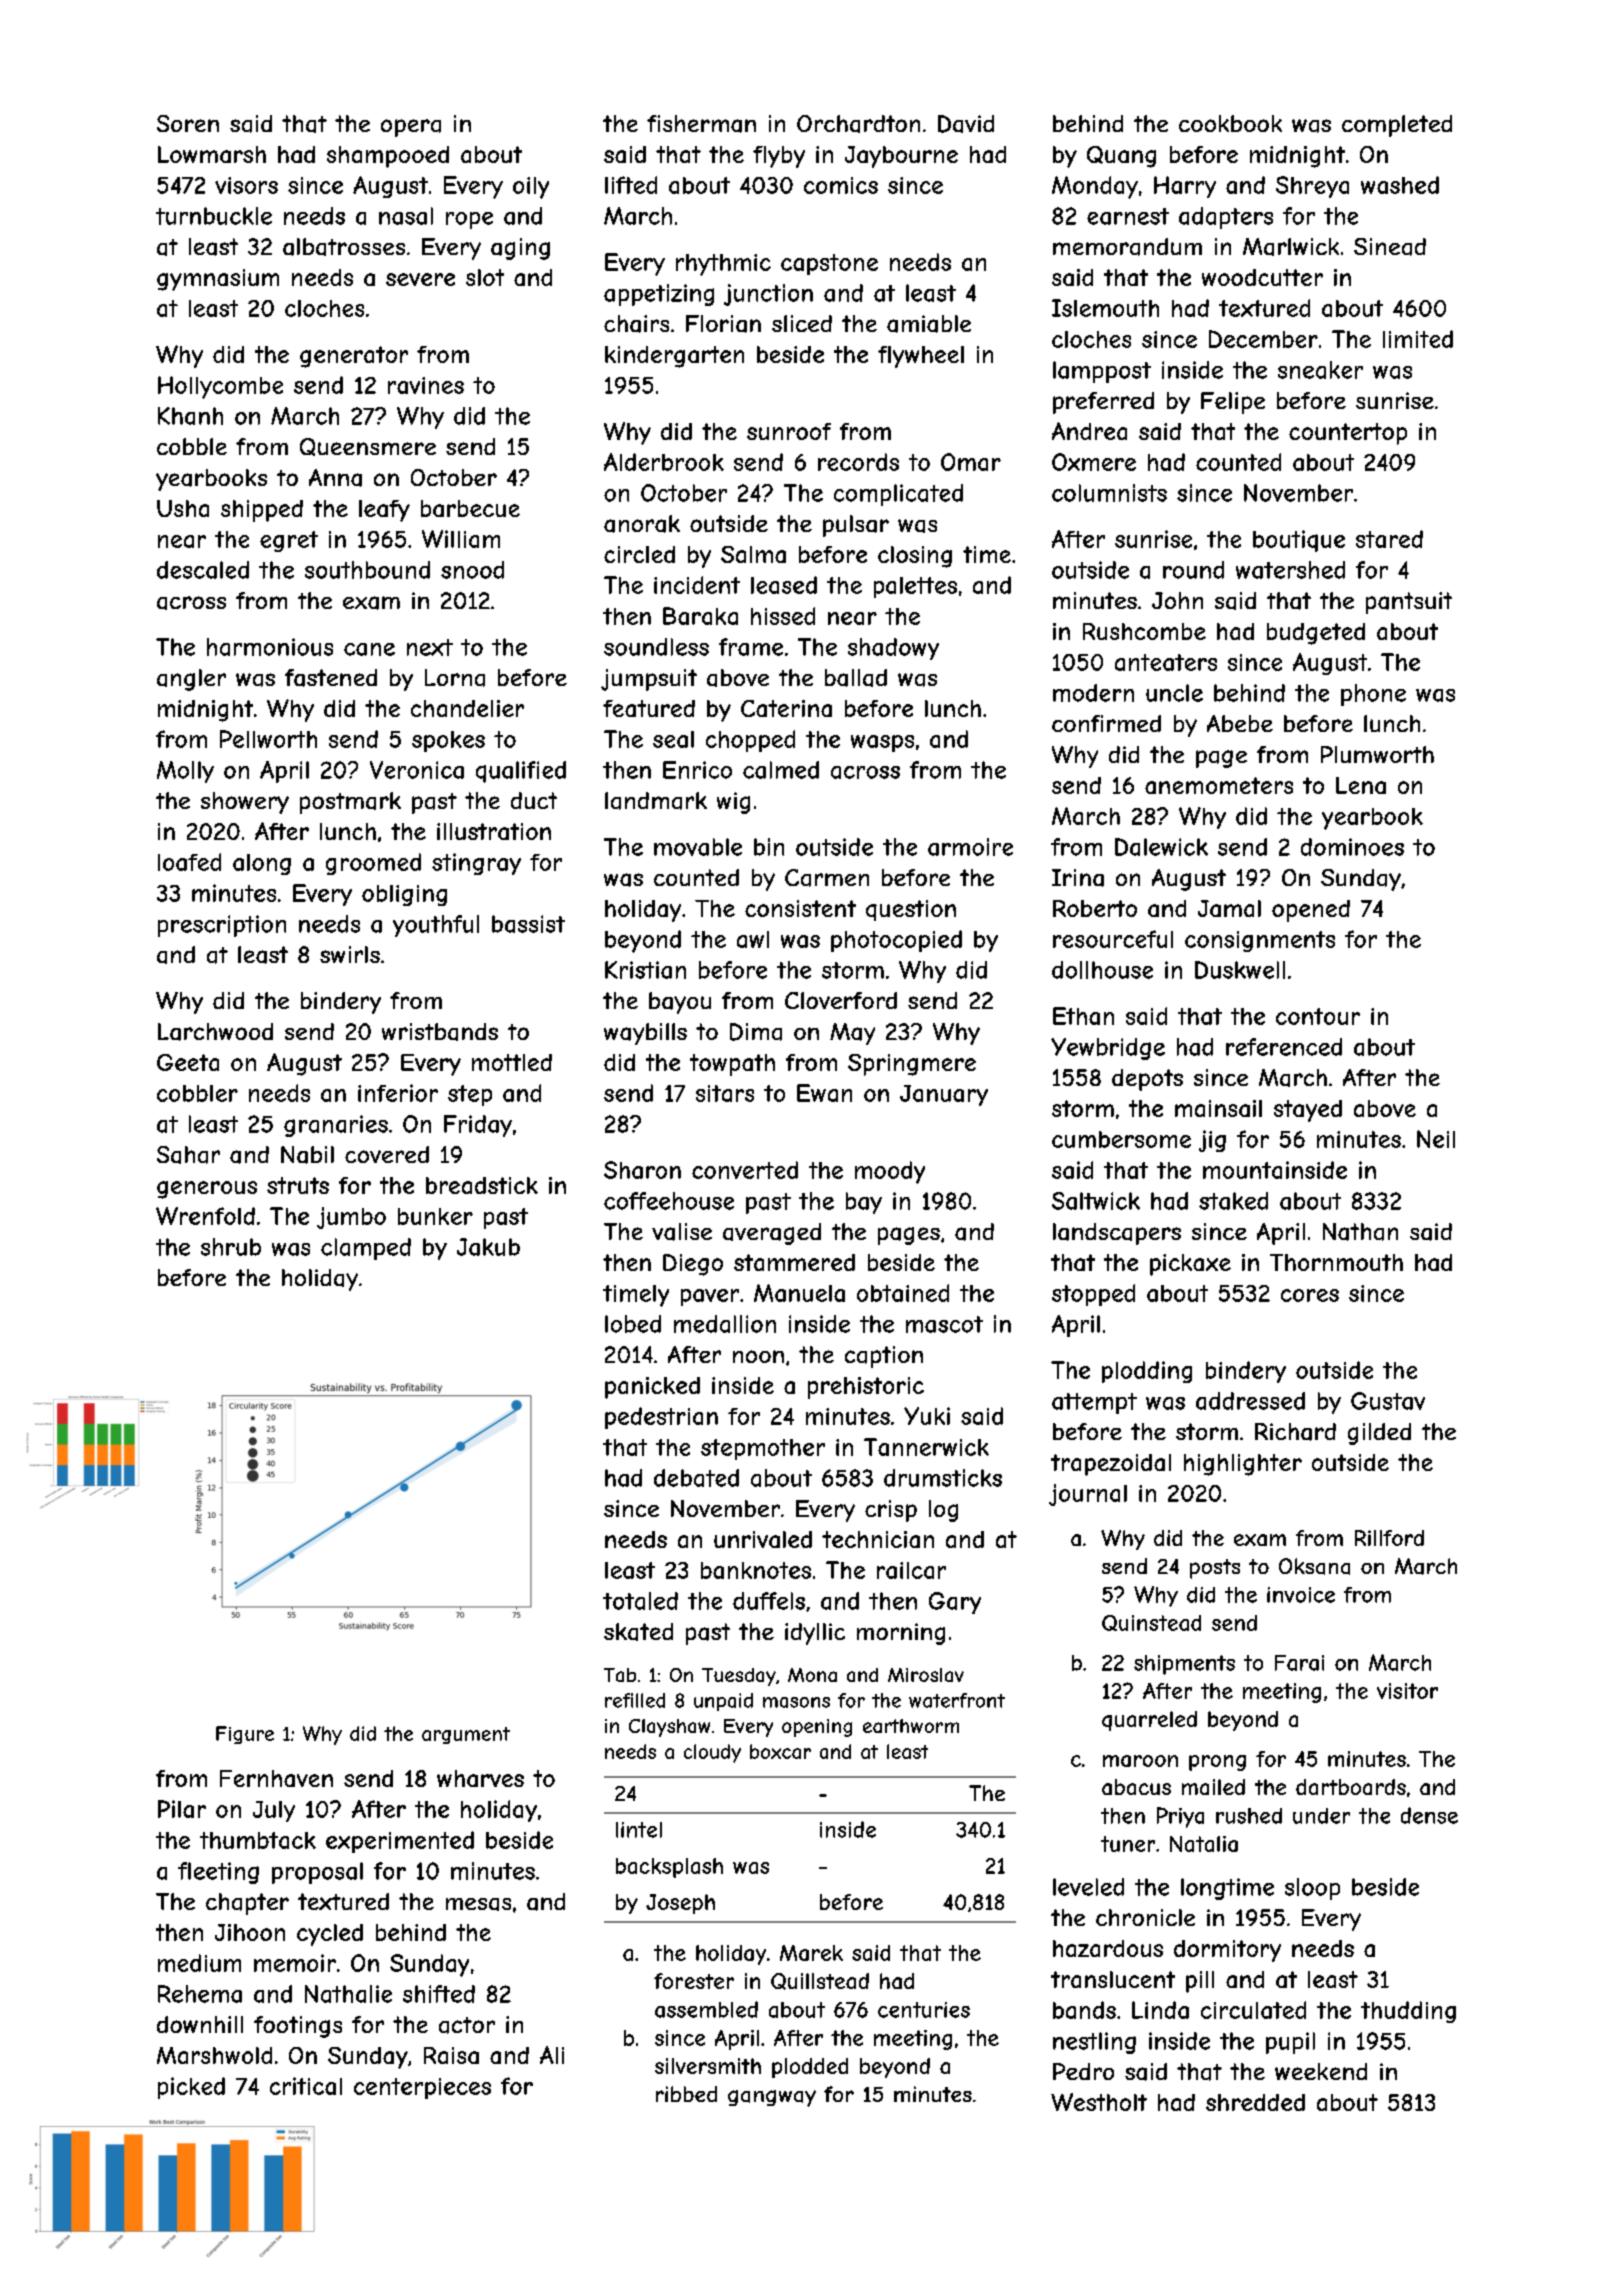 This screenshot has width=1620, height=2292. Describe the element at coordinates (411, 128) in the screenshot. I see `opera` at that location.
